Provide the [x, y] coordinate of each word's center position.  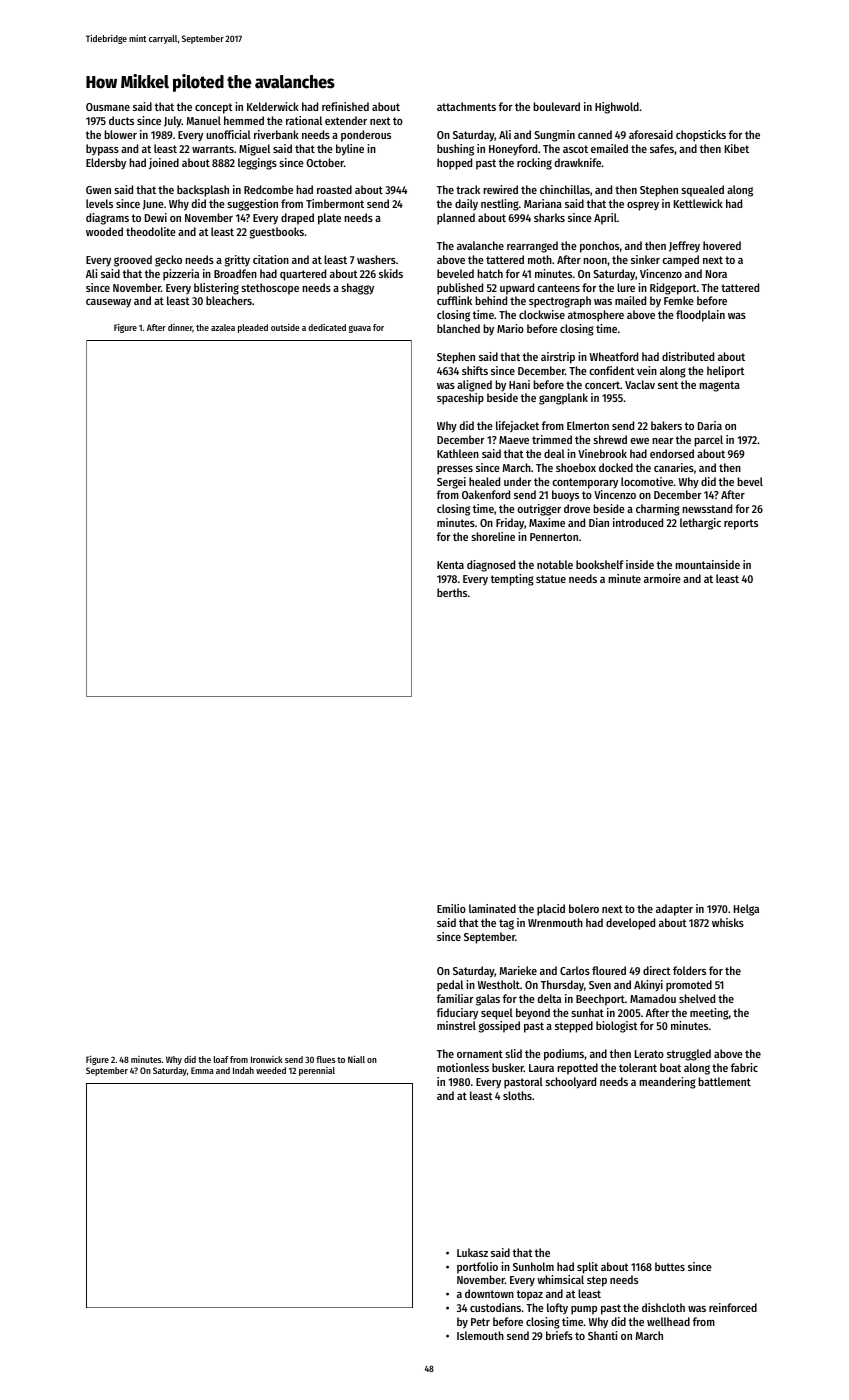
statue [551, 579]
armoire [662, 578]
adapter [674, 910]
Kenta [450, 565]
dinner [180, 328]
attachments [466, 106]
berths [452, 592]
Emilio [451, 908]
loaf [221, 1059]
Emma [202, 1070]
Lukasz [472, 1252]
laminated [492, 908]
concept [214, 108]
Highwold [617, 108]
